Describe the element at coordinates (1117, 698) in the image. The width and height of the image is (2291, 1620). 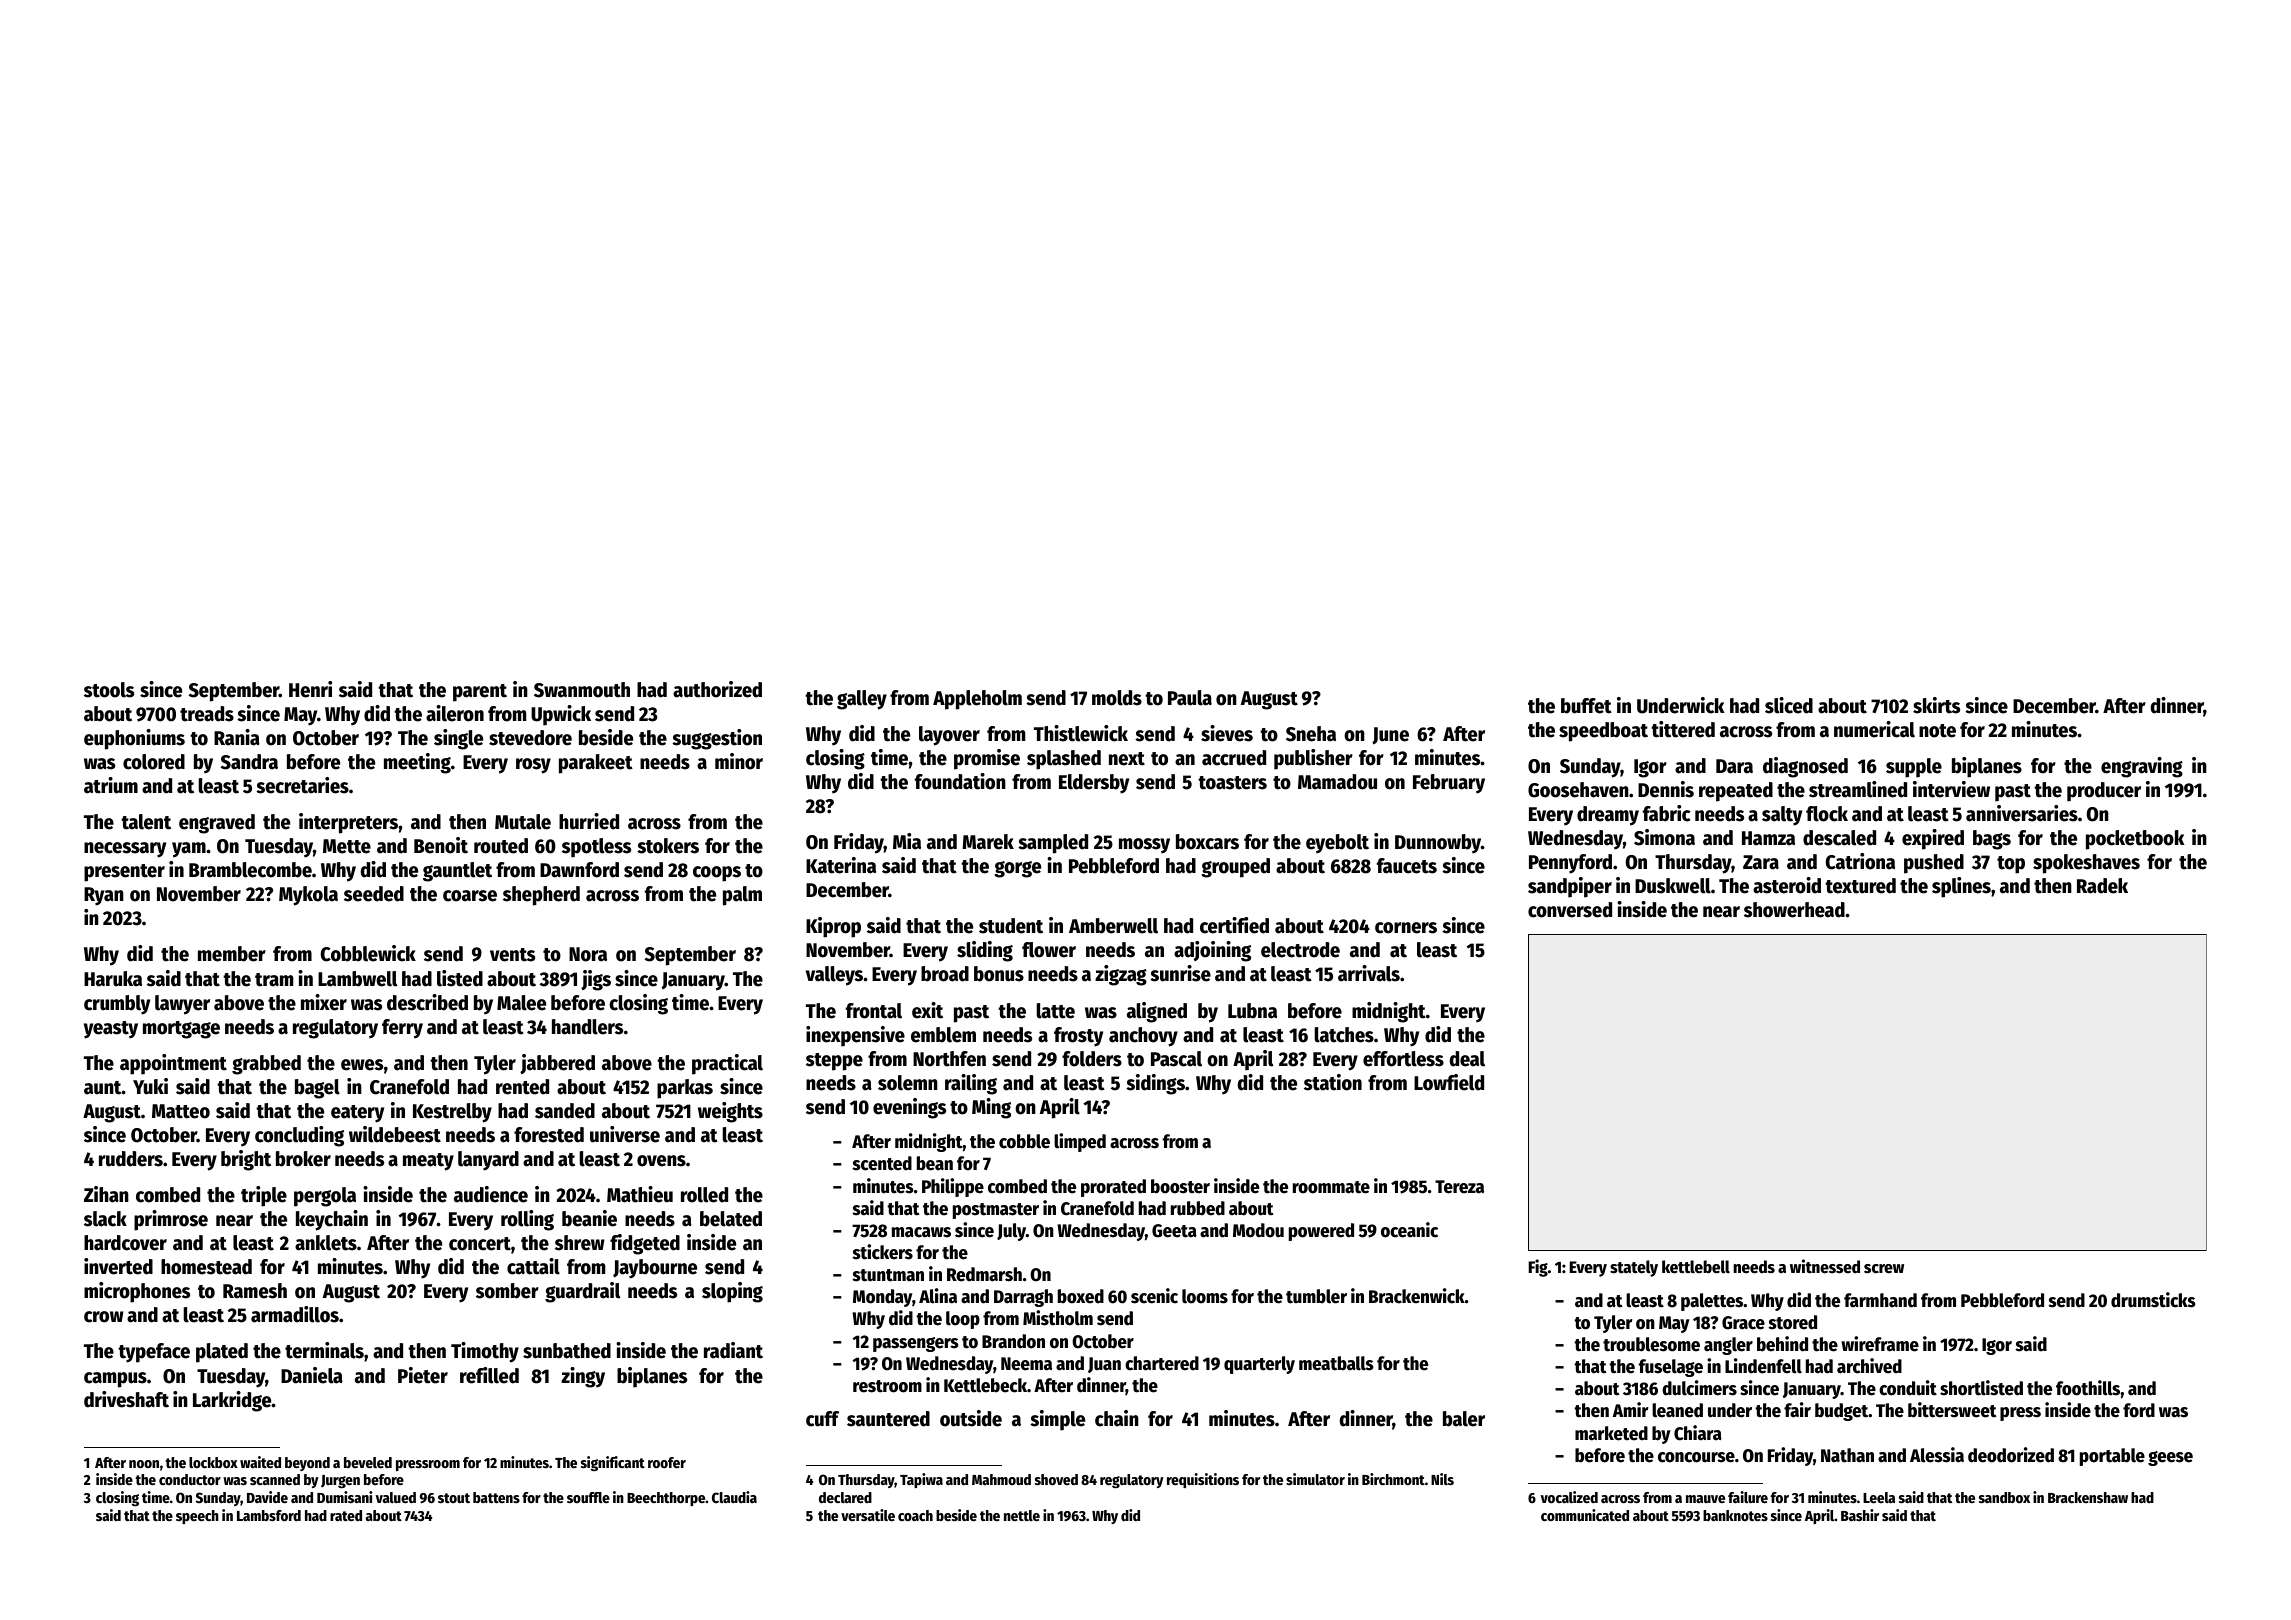
I see `molds` at that location.
